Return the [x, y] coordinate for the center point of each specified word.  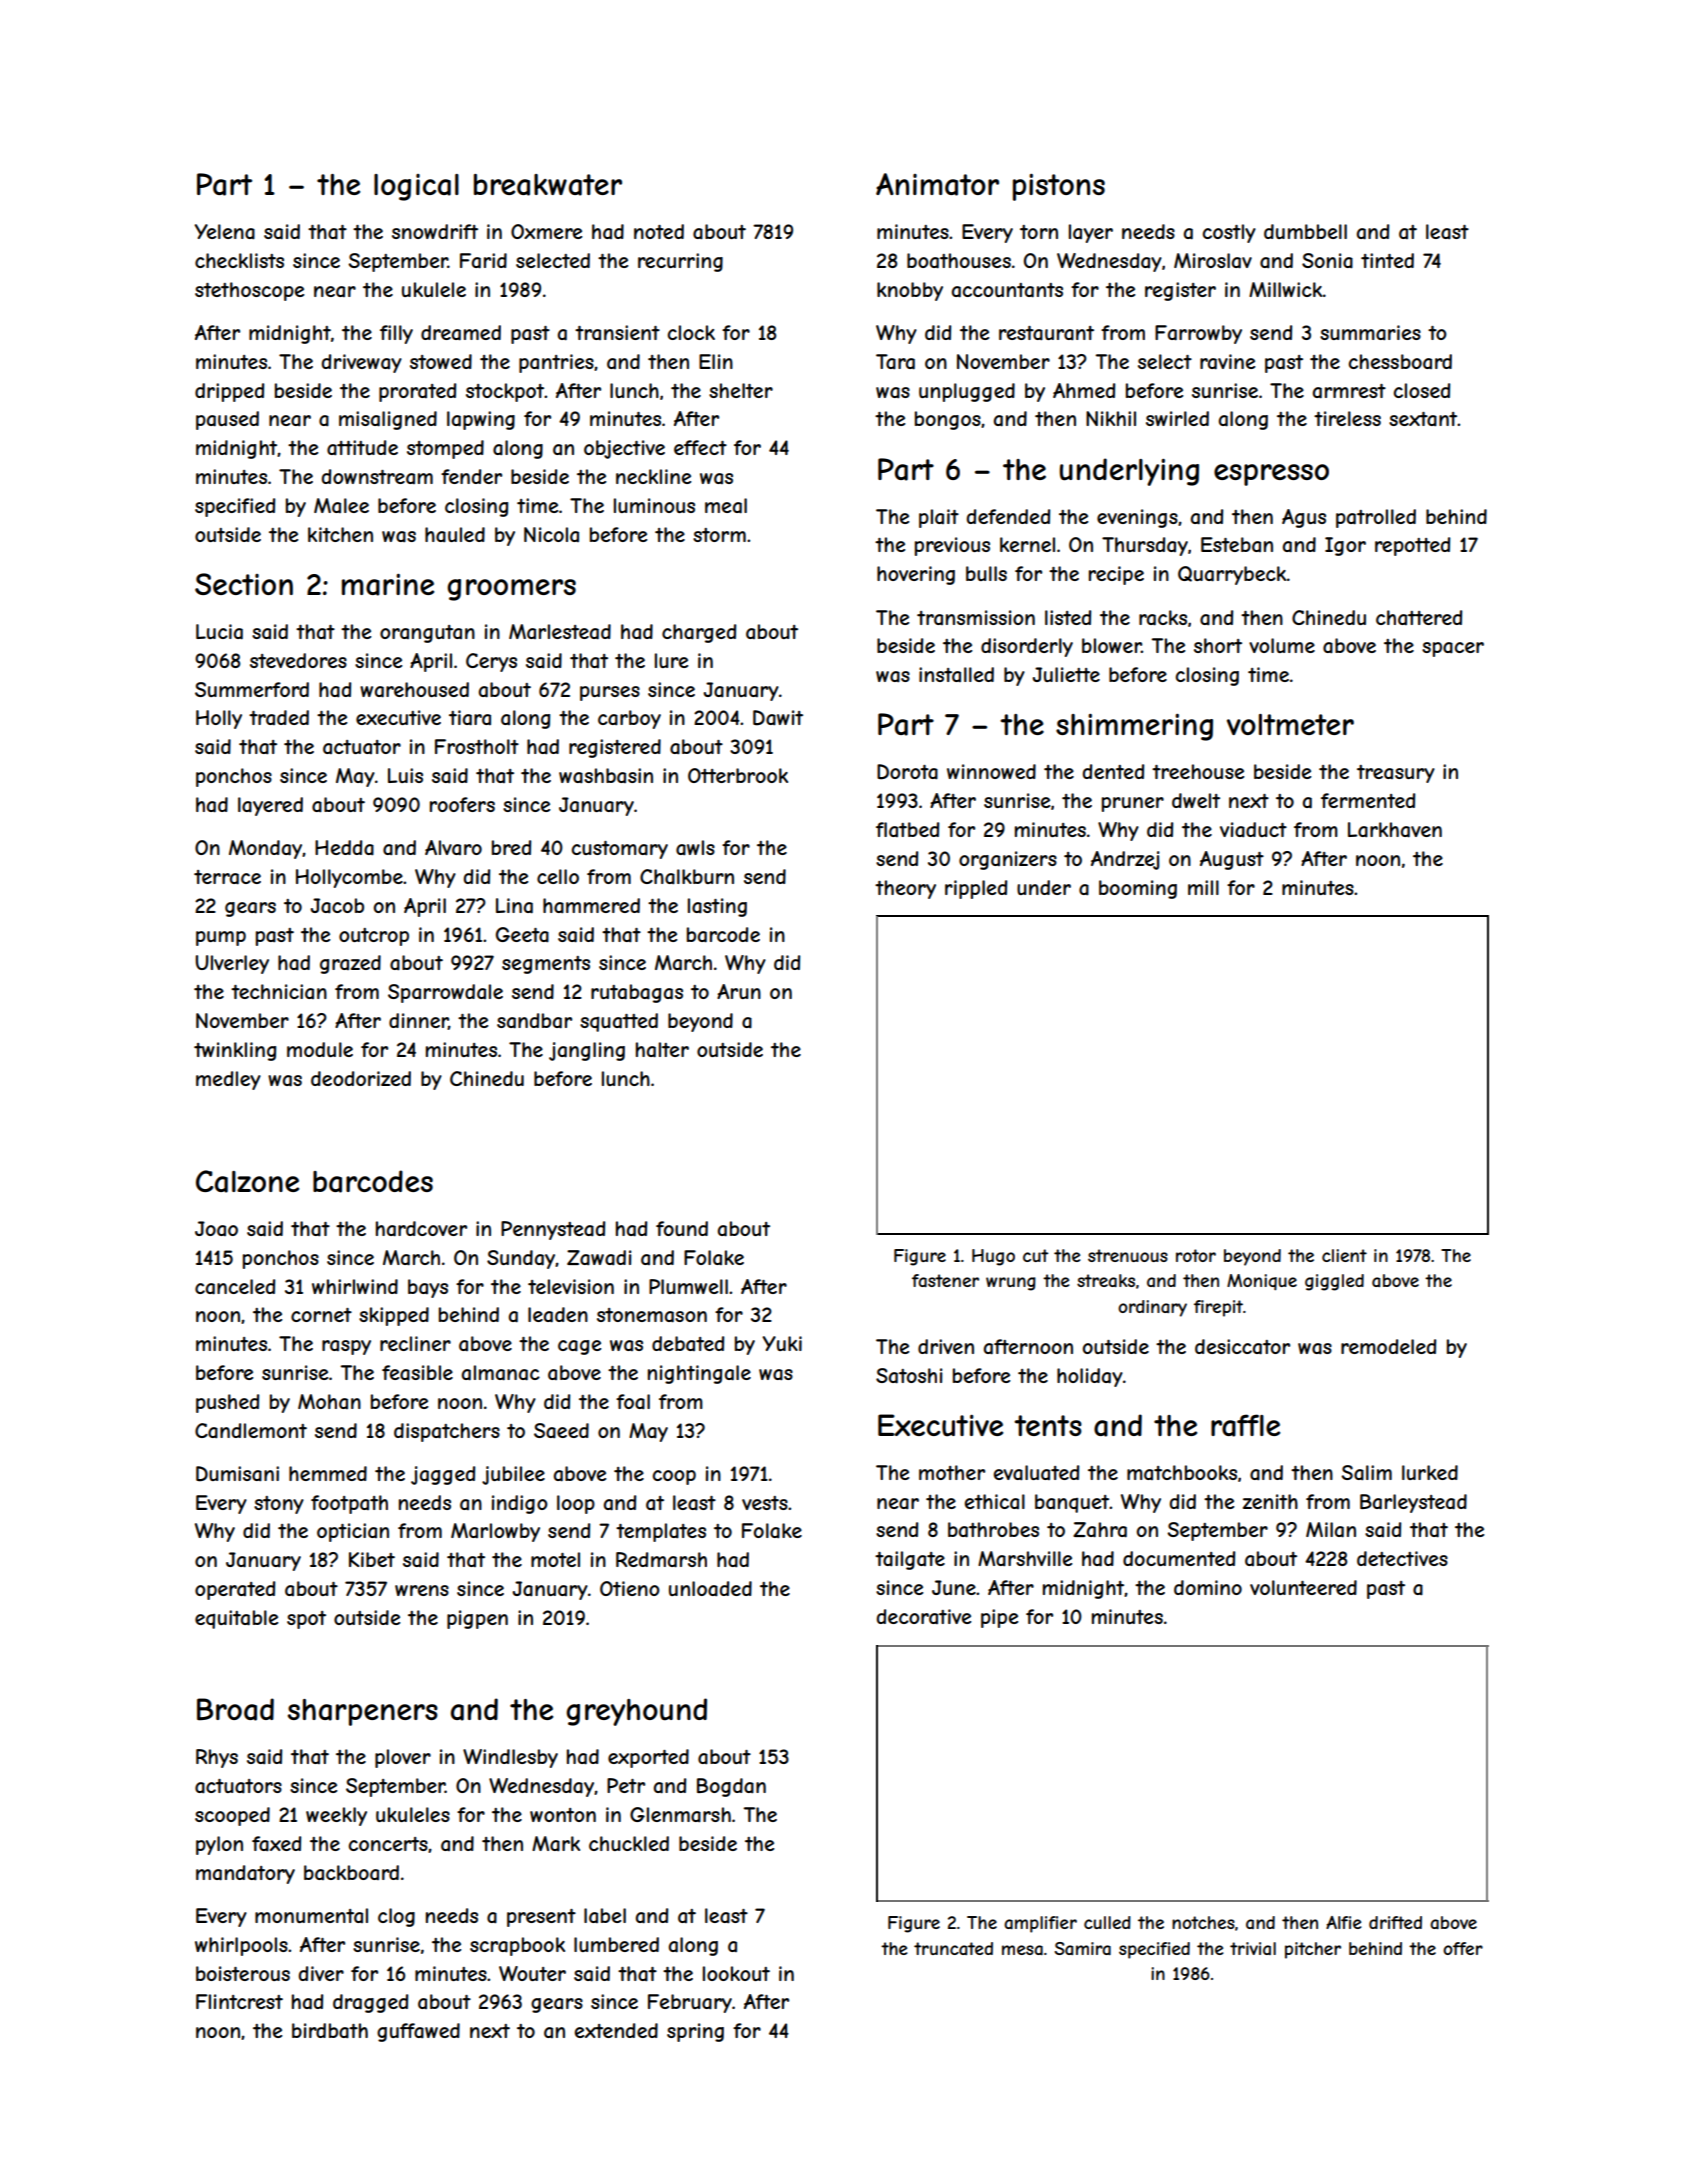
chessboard [1400, 361]
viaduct [1253, 830]
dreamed [461, 333]
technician [279, 991]
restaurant [1046, 333]
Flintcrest [239, 2001]
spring [695, 2032]
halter [662, 1050]
